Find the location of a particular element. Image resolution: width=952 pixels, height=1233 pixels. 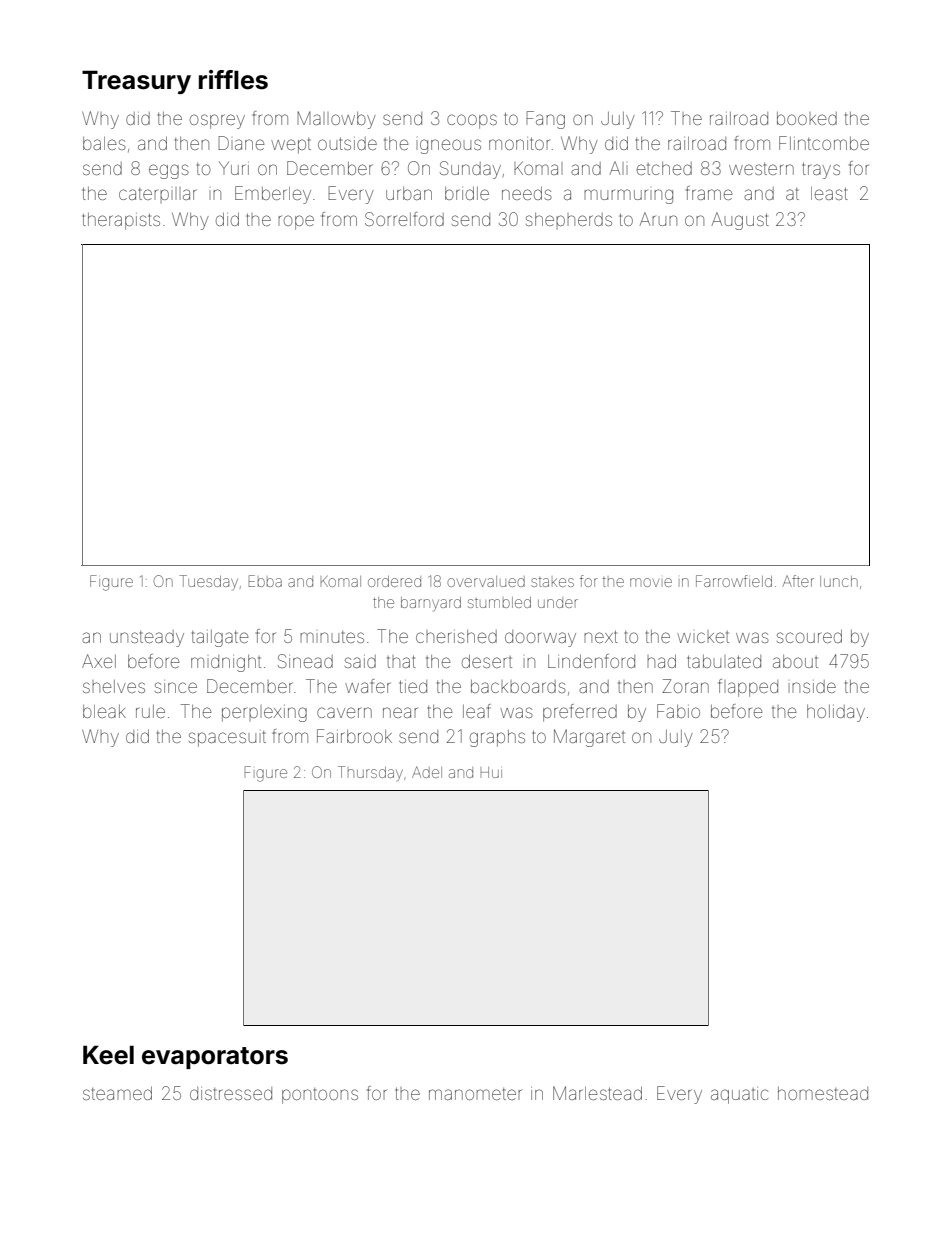

overvalued is located at coordinates (486, 581).
